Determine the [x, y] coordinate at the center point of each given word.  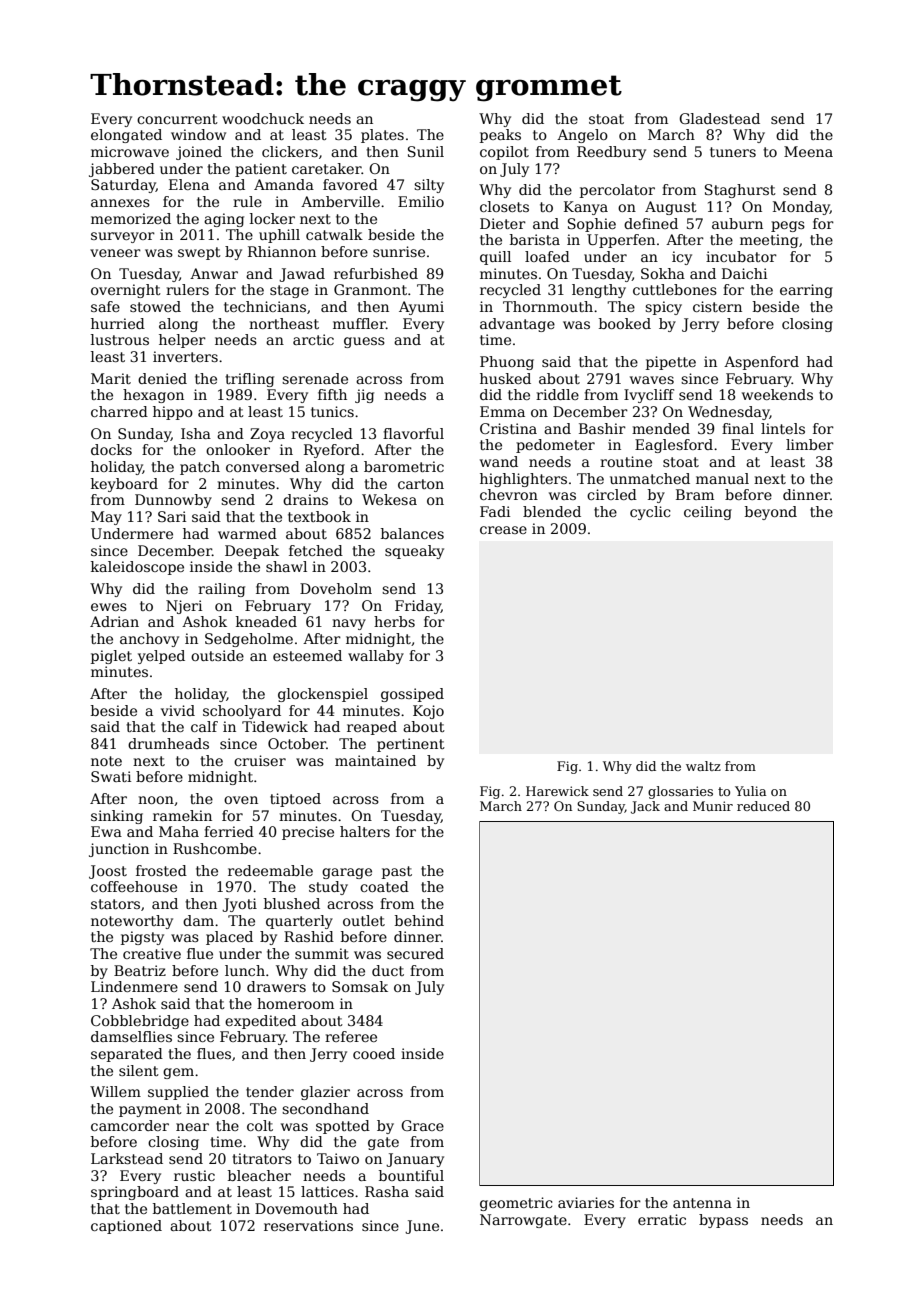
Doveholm [336, 588]
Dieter [503, 223]
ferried [229, 831]
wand [499, 461]
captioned [126, 1227]
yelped [161, 657]
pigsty [142, 938]
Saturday [123, 186]
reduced [763, 806]
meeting [769, 241]
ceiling [708, 513]
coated [384, 886]
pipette [671, 363]
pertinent [411, 745]
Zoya [267, 435]
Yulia [750, 791]
